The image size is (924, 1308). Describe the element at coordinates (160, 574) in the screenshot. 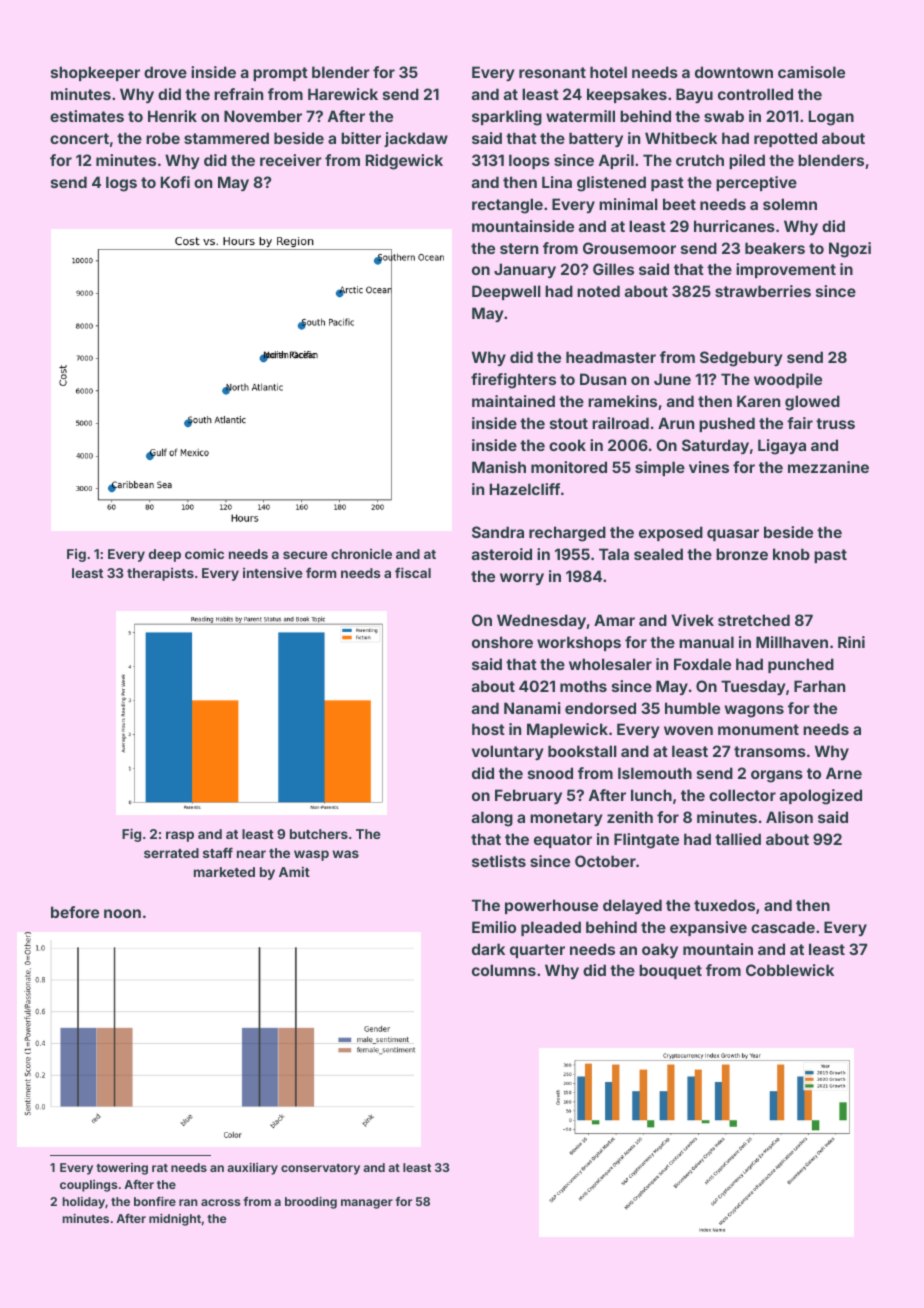

I see `therapists` at that location.
